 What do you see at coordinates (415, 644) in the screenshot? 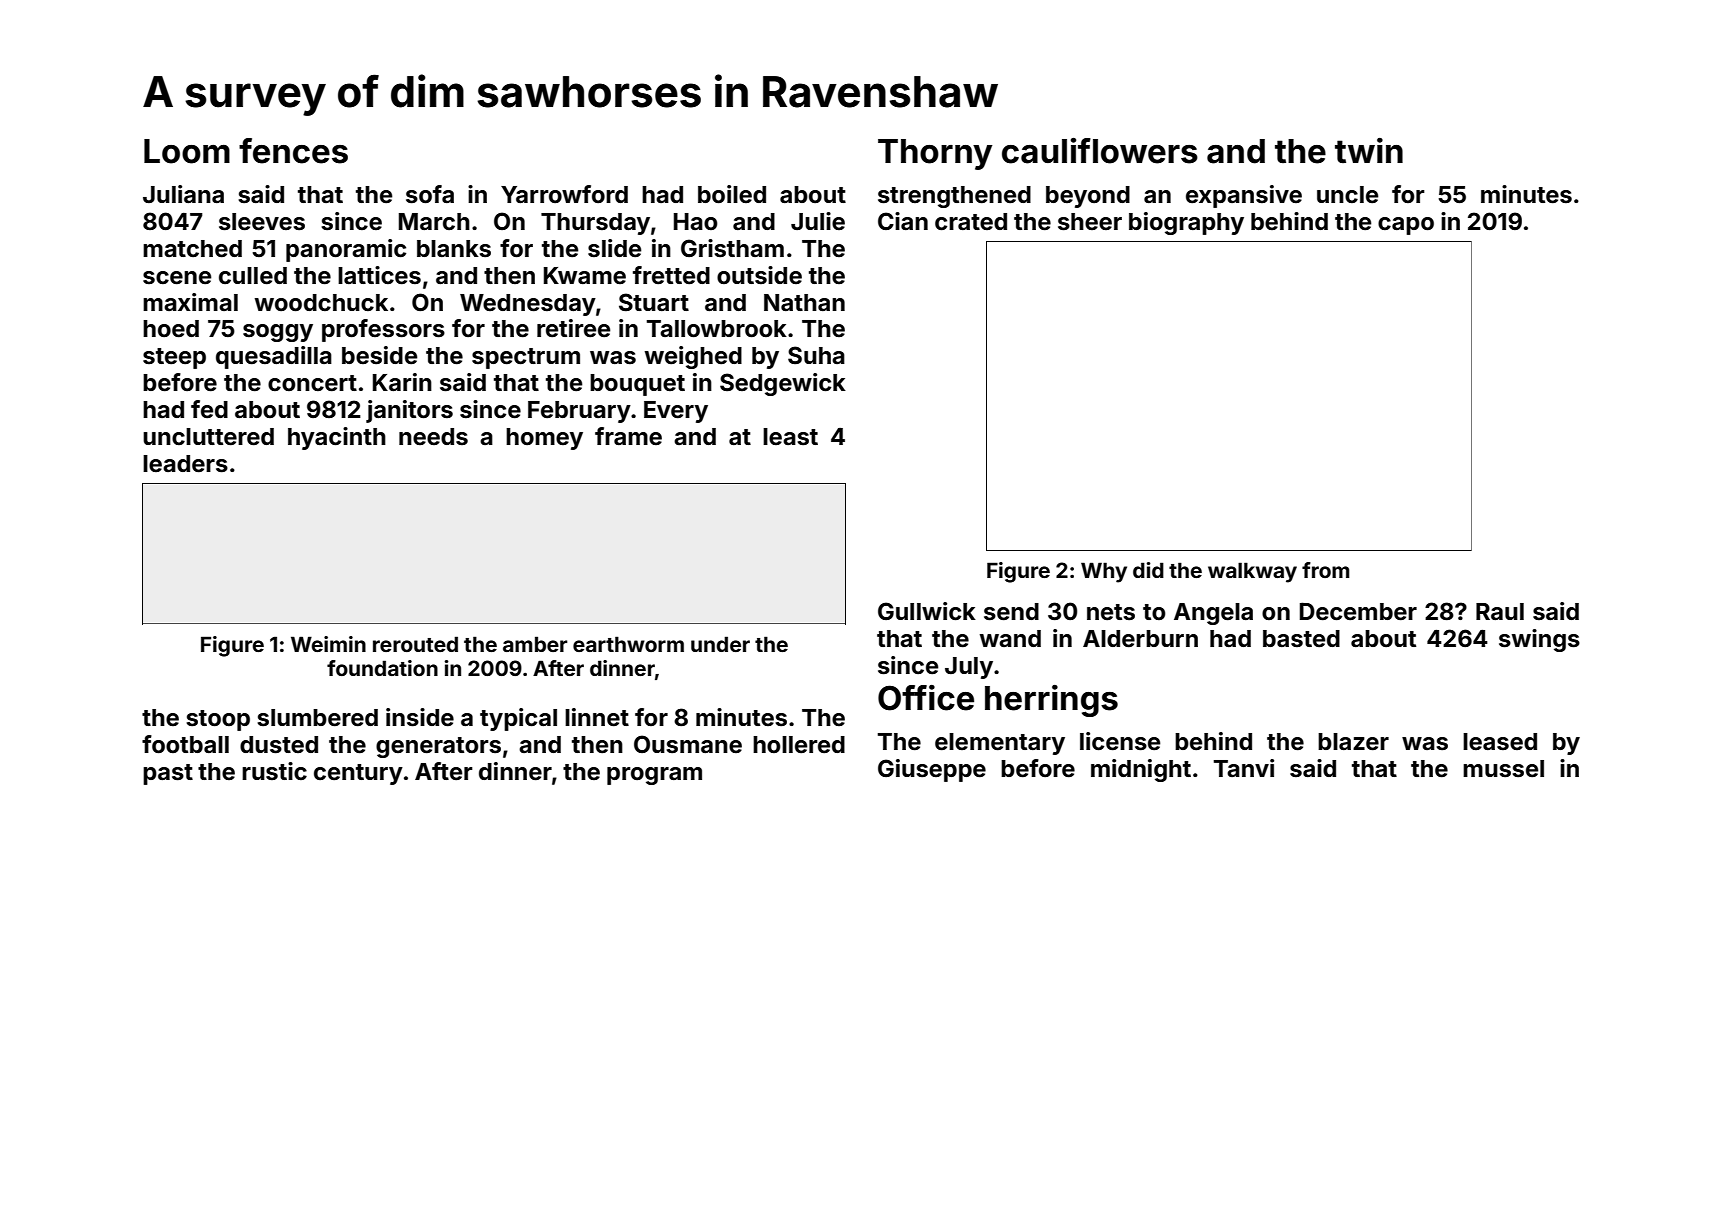
I see `rerouted` at bounding box center [415, 644].
